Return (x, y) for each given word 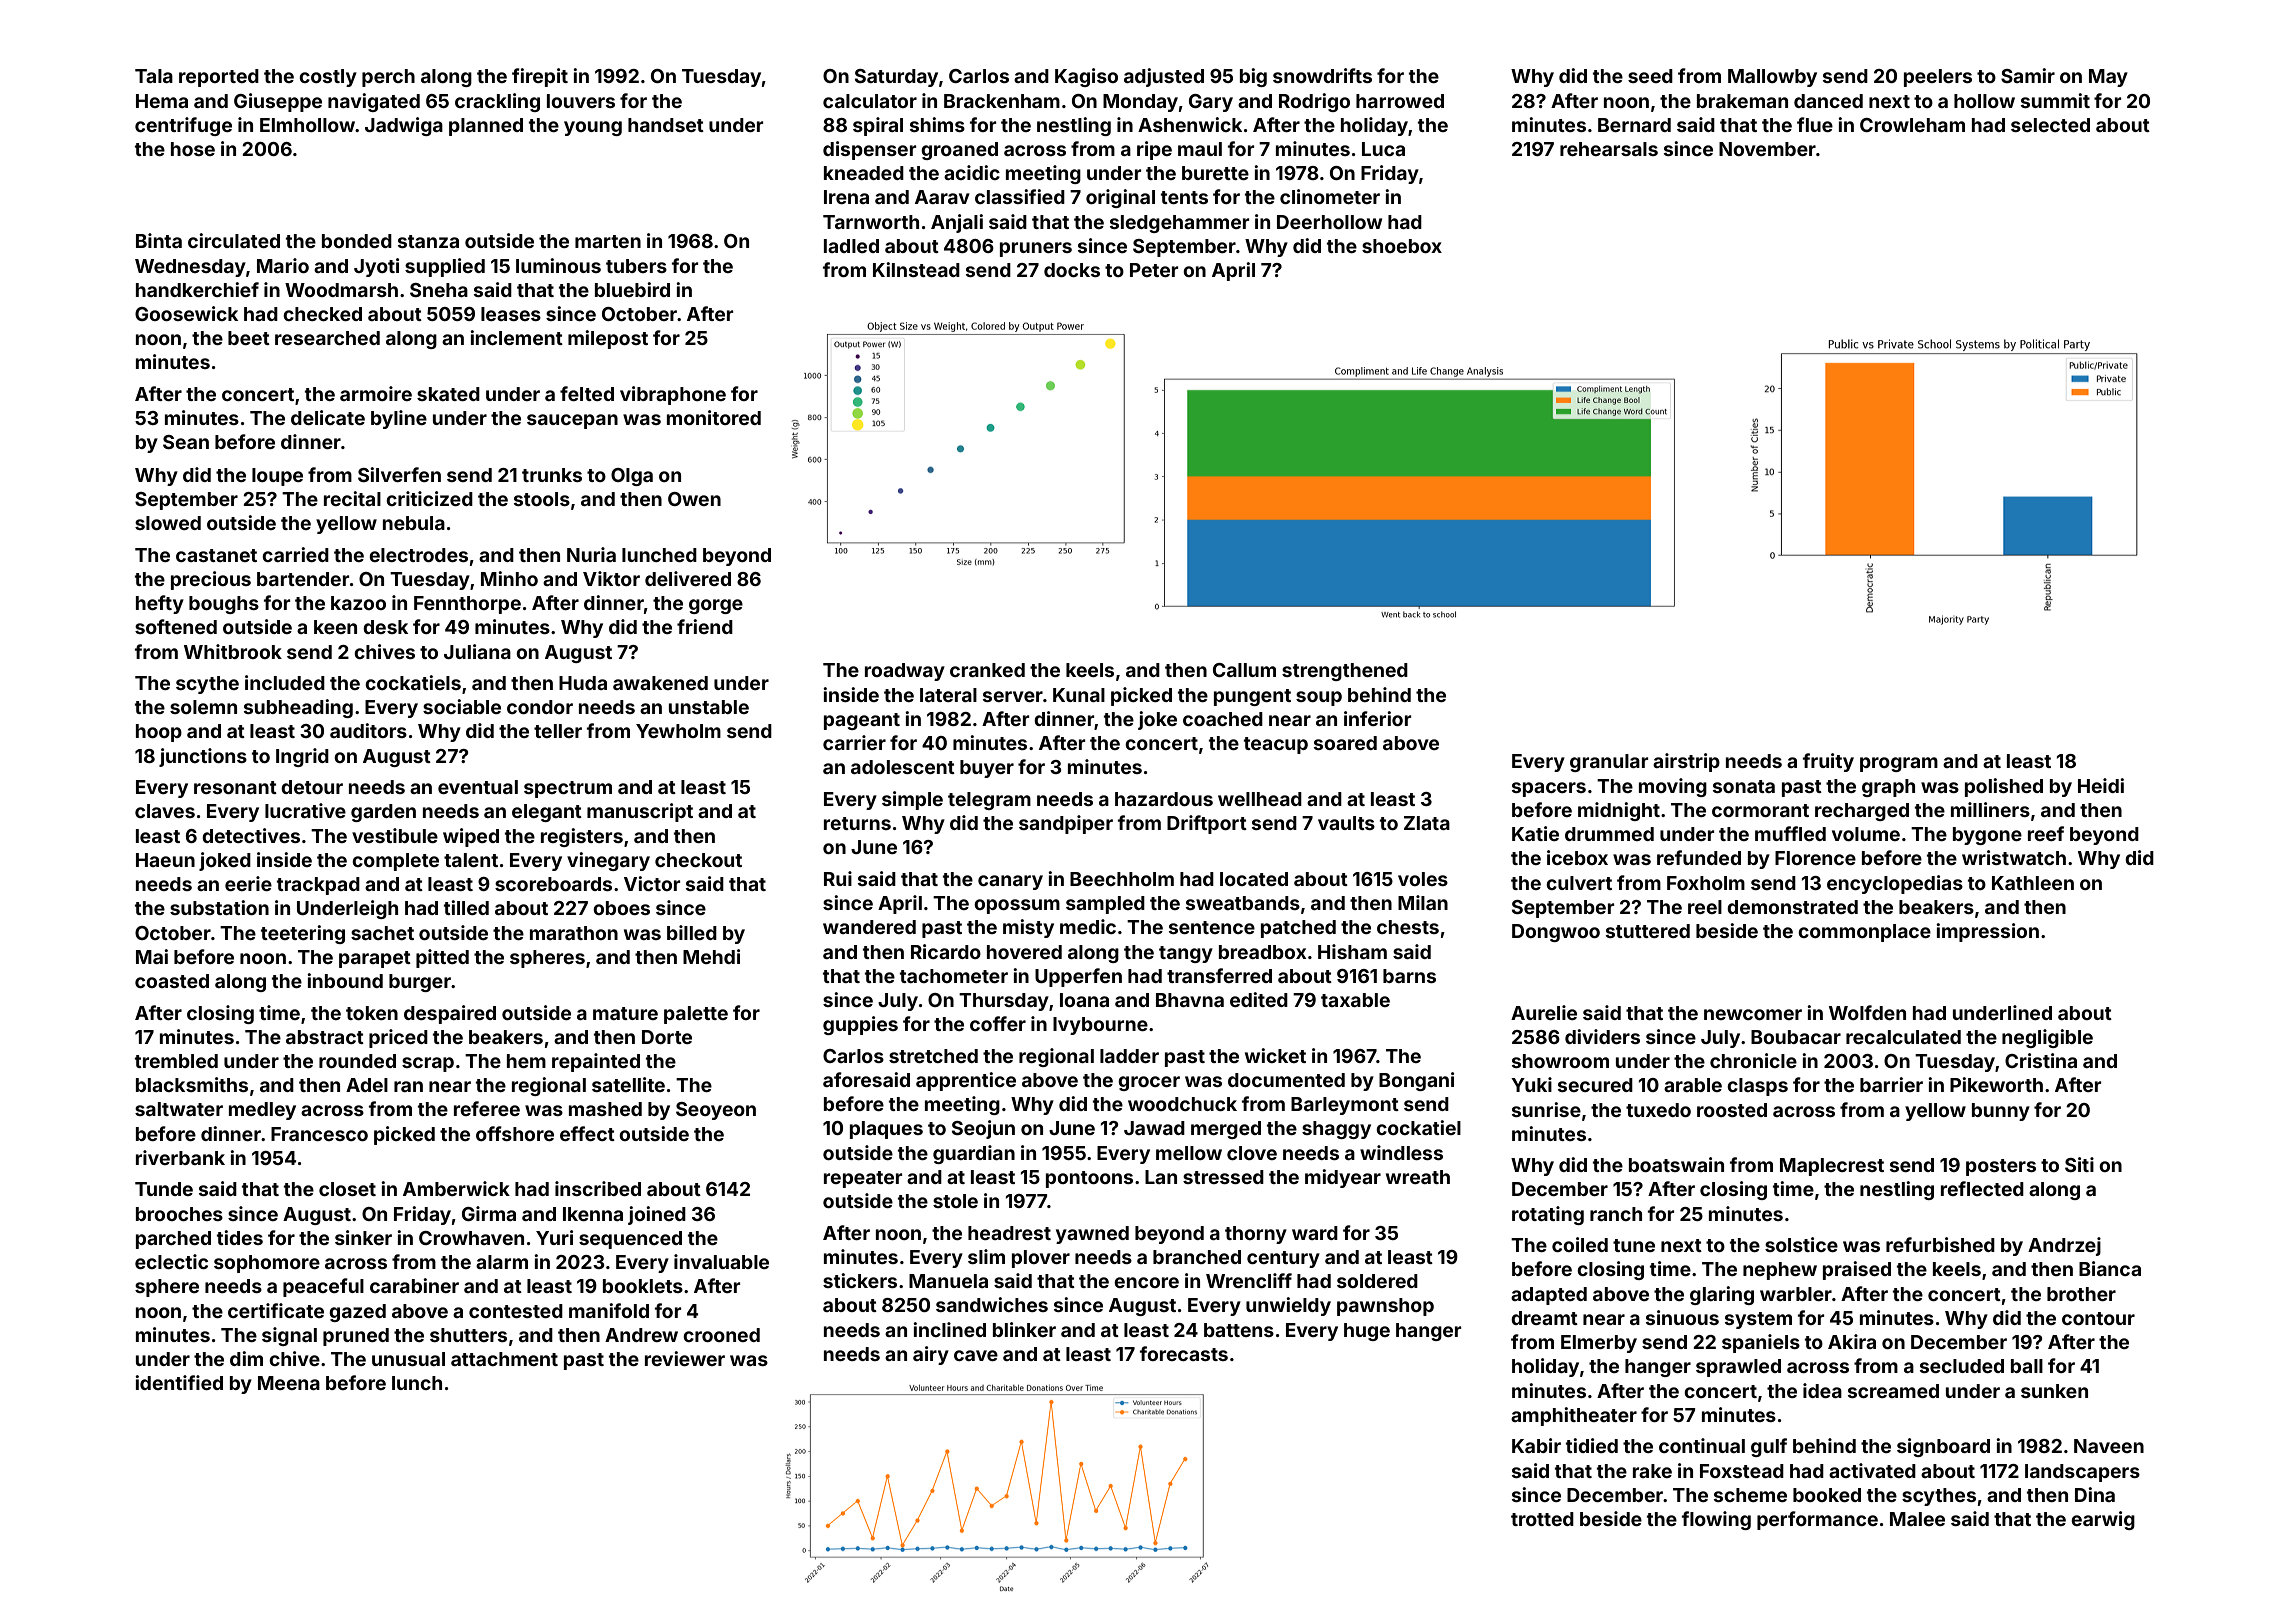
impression (1987, 932)
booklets (643, 1286)
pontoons (1089, 1179)
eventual (478, 787)
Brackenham (1002, 101)
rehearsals (1609, 149)
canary (1010, 882)
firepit (540, 77)
